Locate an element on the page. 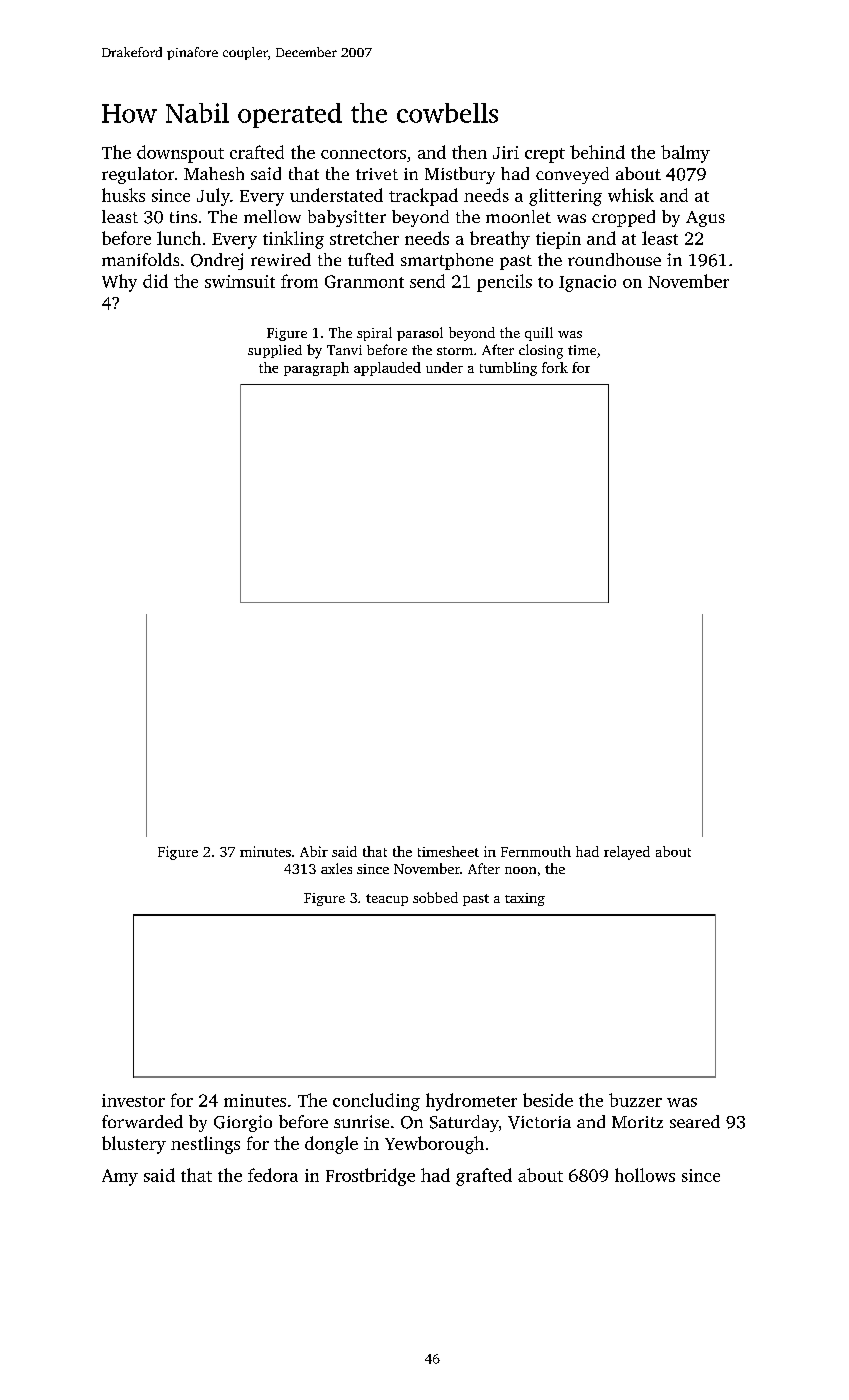 The width and height of the page is (849, 1400). tins is located at coordinates (183, 217).
